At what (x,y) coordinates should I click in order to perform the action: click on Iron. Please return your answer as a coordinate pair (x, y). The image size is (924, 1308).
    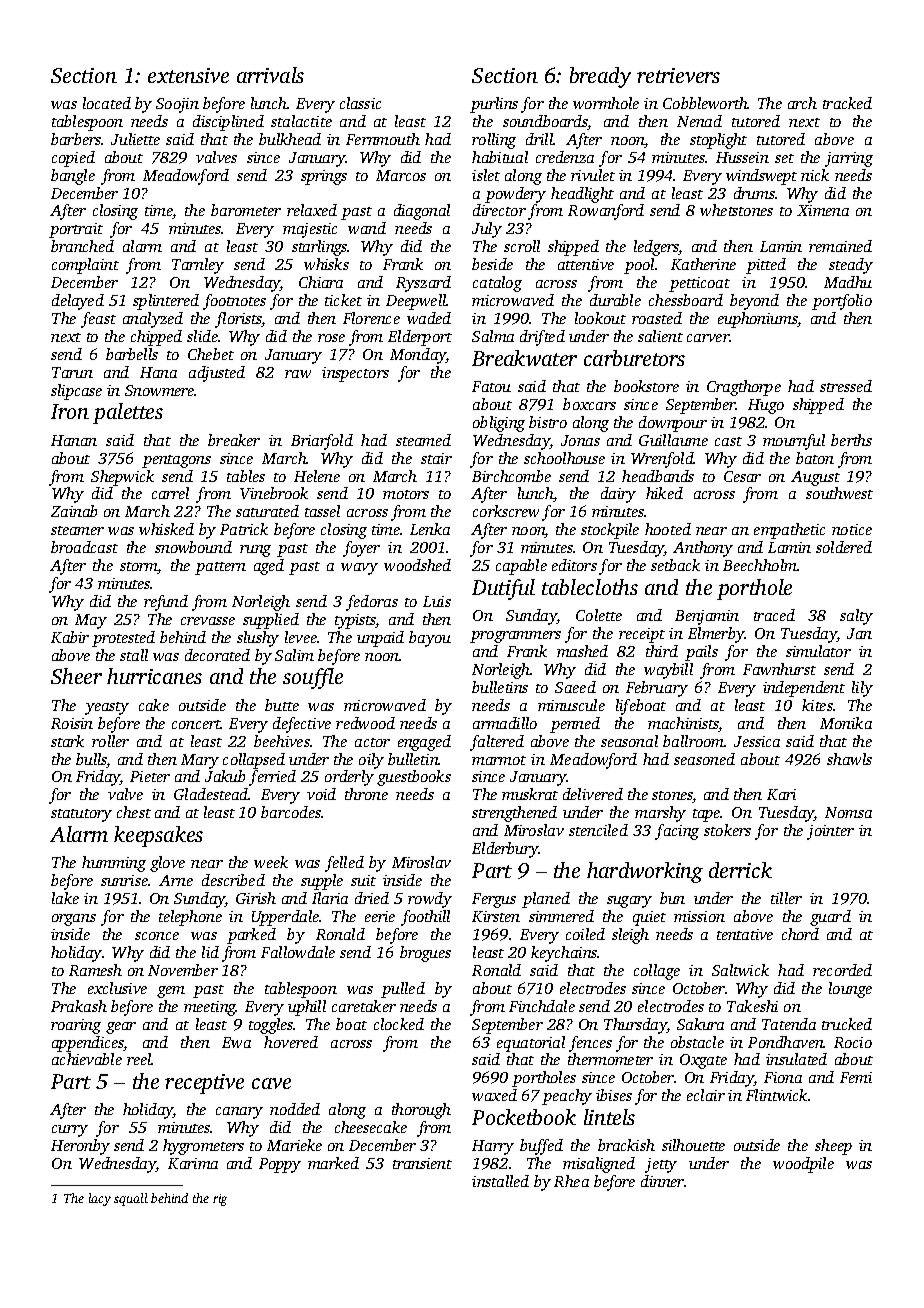
    Looking at the image, I should click on (70, 411).
